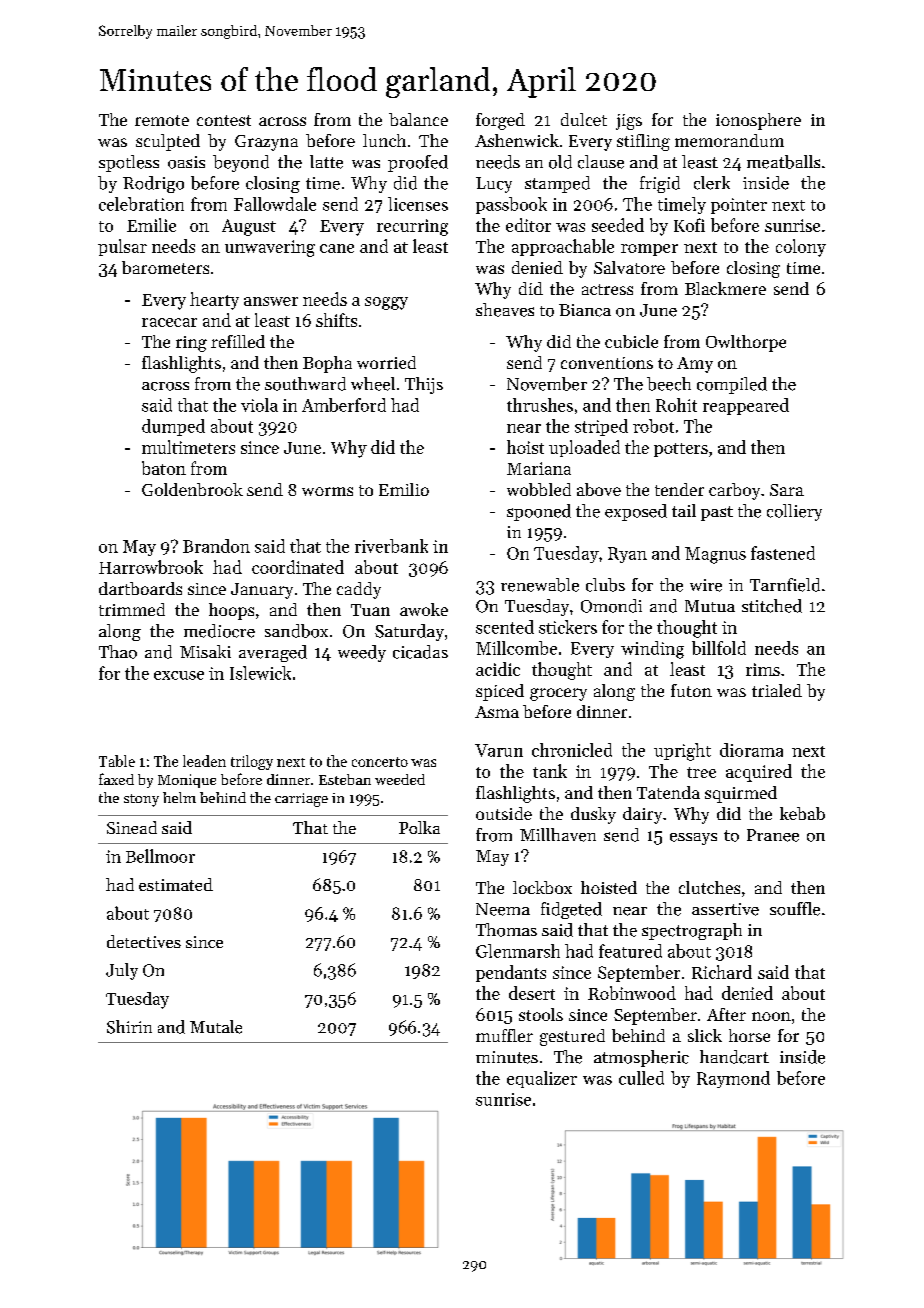  What do you see at coordinates (418, 119) in the screenshot?
I see `balance` at bounding box center [418, 119].
